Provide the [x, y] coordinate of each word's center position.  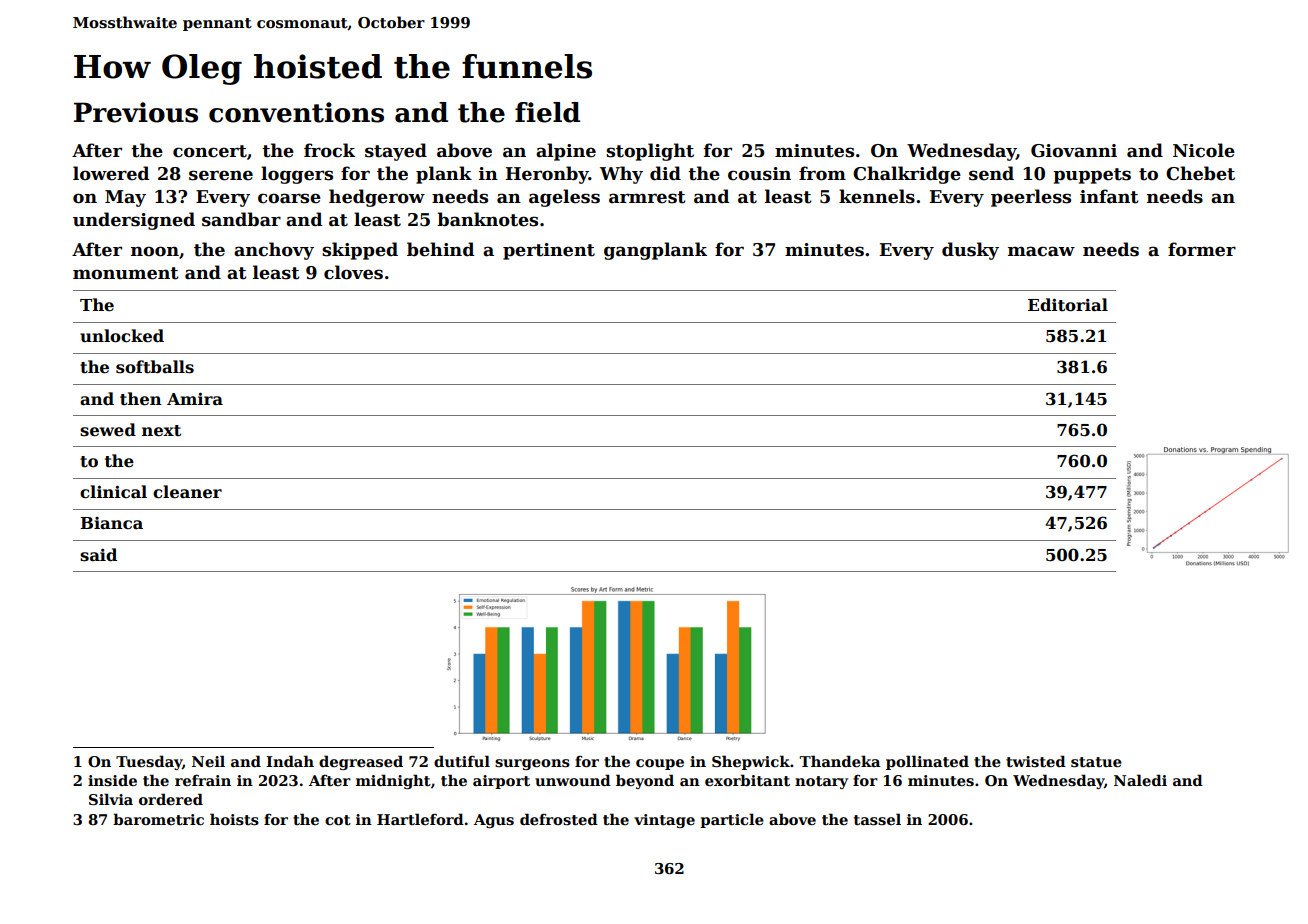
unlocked [122, 336]
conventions [296, 112]
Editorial [1068, 305]
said [98, 555]
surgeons [532, 764]
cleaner [187, 492]
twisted [1036, 761]
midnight [393, 781]
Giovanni [1074, 151]
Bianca [111, 523]
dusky [970, 251]
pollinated [927, 762]
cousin [759, 174]
